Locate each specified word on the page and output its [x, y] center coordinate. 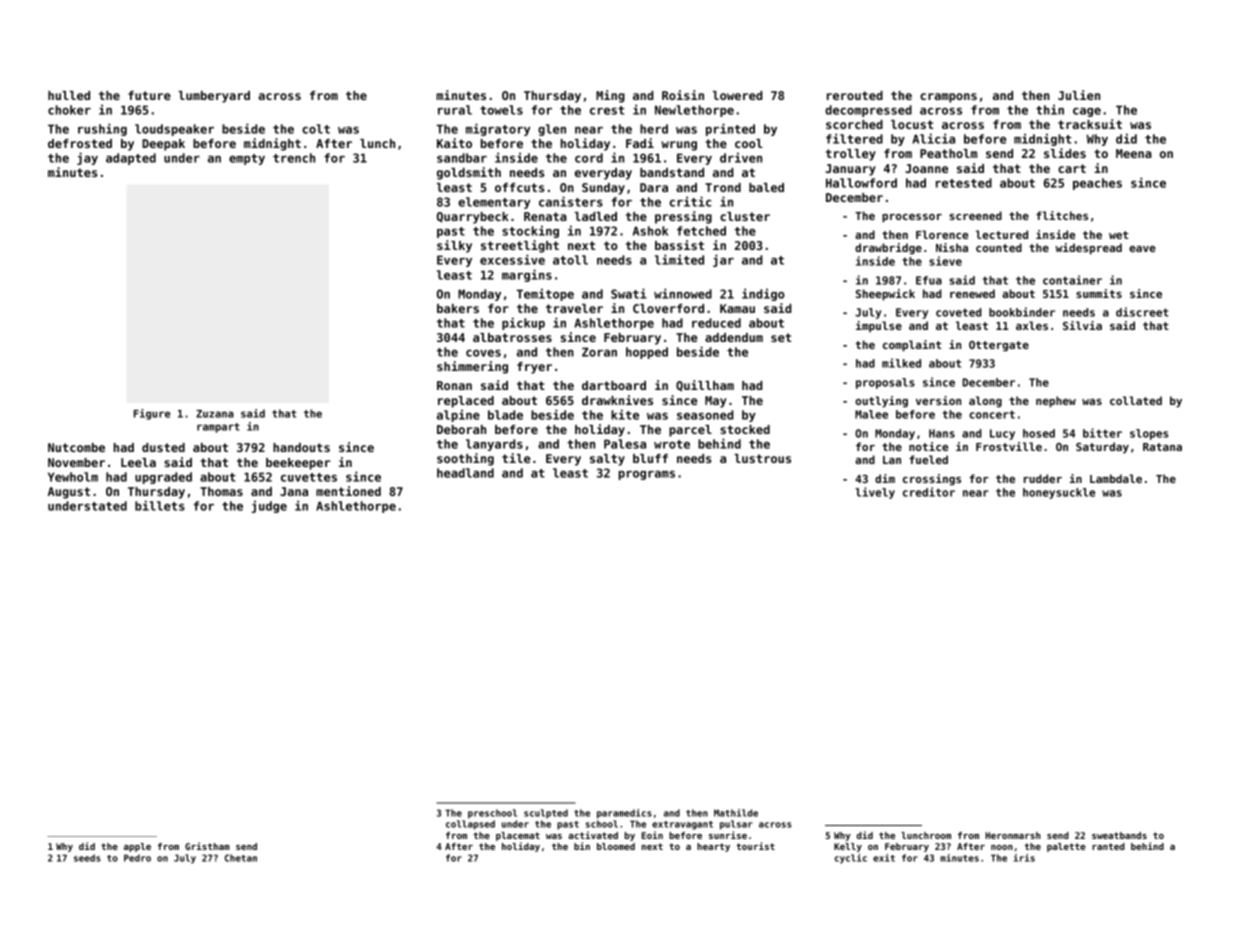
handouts [301, 447]
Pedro [137, 858]
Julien [1079, 95]
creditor [929, 492]
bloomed [616, 846]
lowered [738, 95]
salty [607, 460]
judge [269, 506]
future [149, 95]
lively [875, 493]
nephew [1056, 402]
